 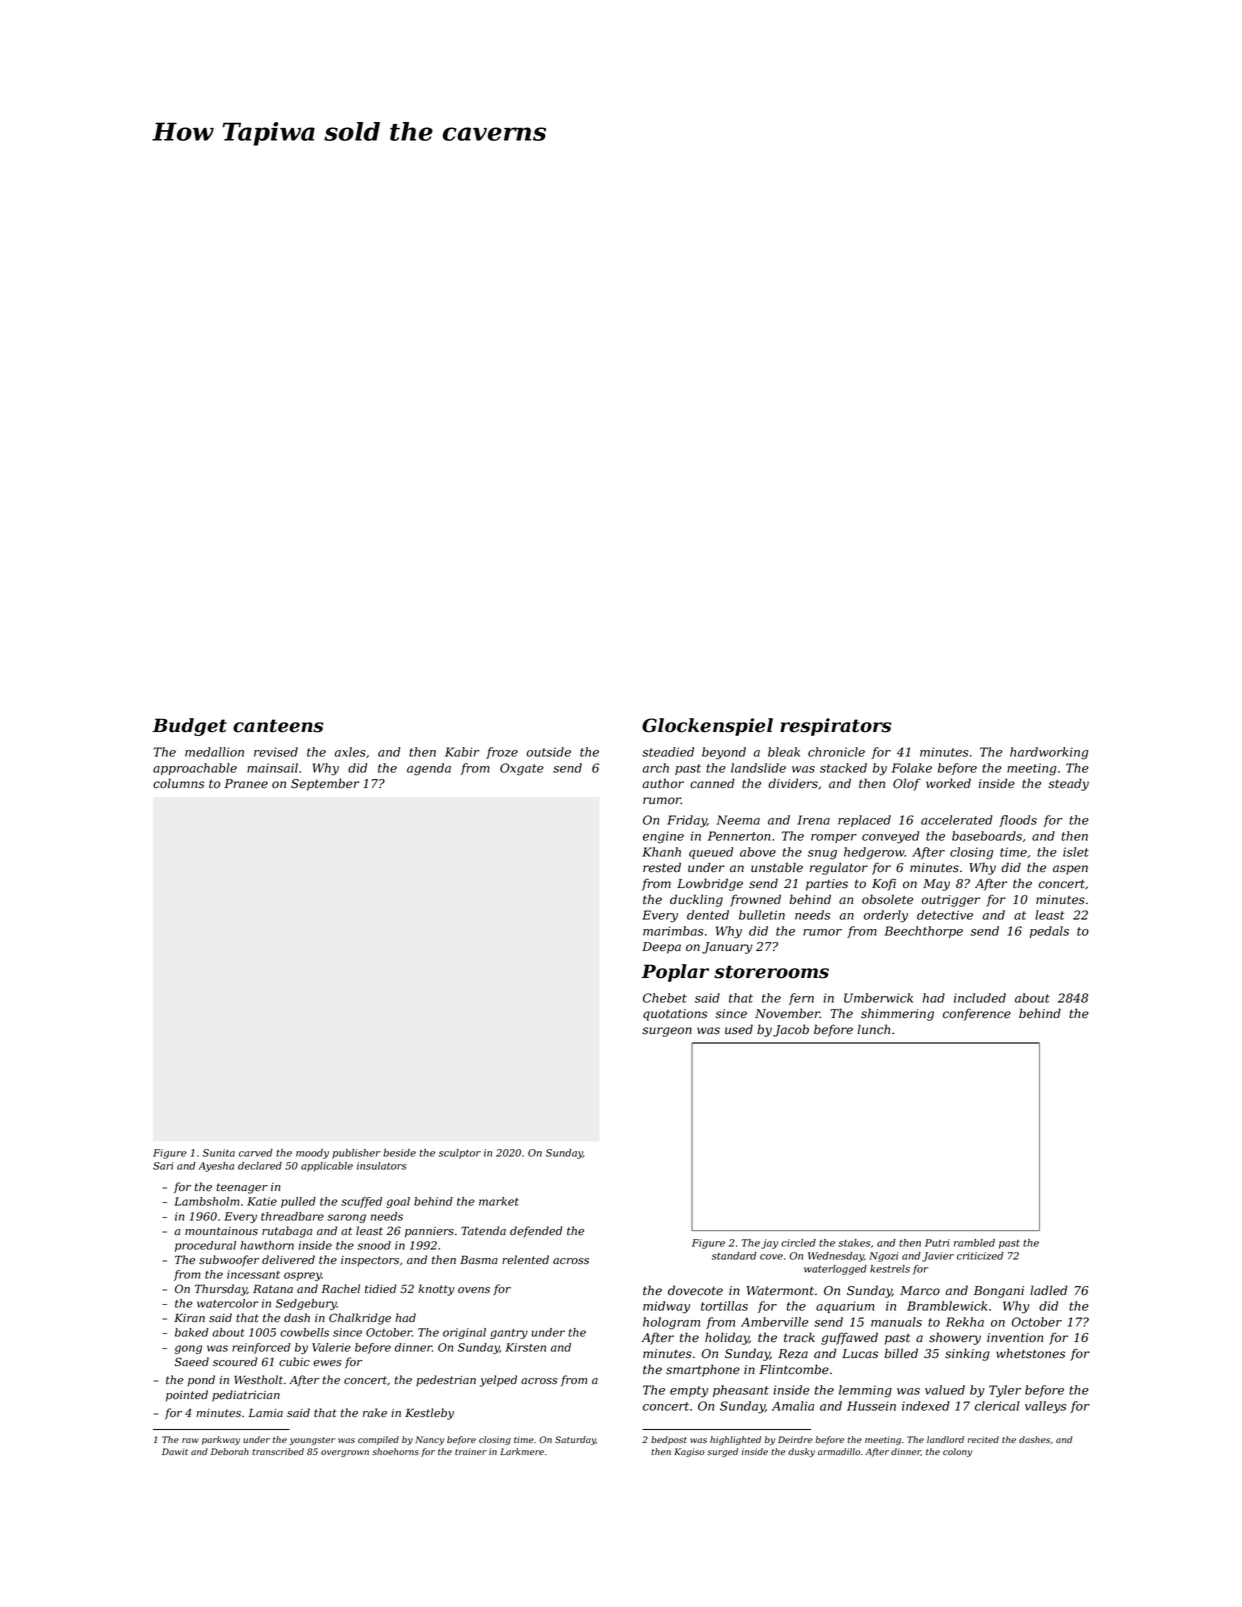 What do you see at coordinates (707, 727) in the screenshot?
I see `Glockenspiel` at bounding box center [707, 727].
